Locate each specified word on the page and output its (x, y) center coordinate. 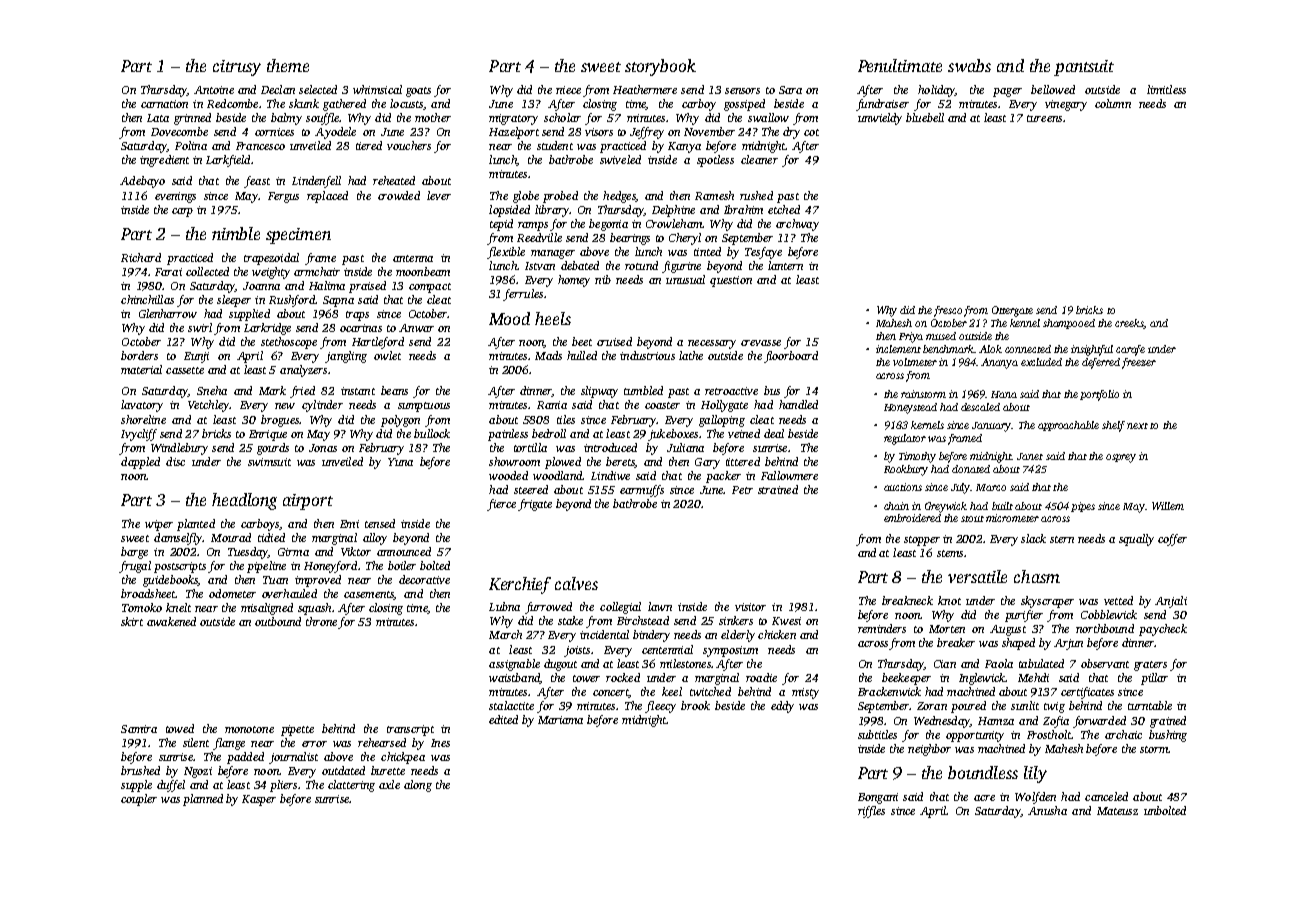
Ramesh (714, 195)
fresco (948, 311)
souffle (322, 119)
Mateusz (1117, 811)
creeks (1129, 323)
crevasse (761, 343)
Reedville (539, 237)
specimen (298, 236)
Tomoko (142, 607)
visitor (750, 607)
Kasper (259, 800)
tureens (1044, 118)
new (285, 406)
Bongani (878, 798)
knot (949, 600)
